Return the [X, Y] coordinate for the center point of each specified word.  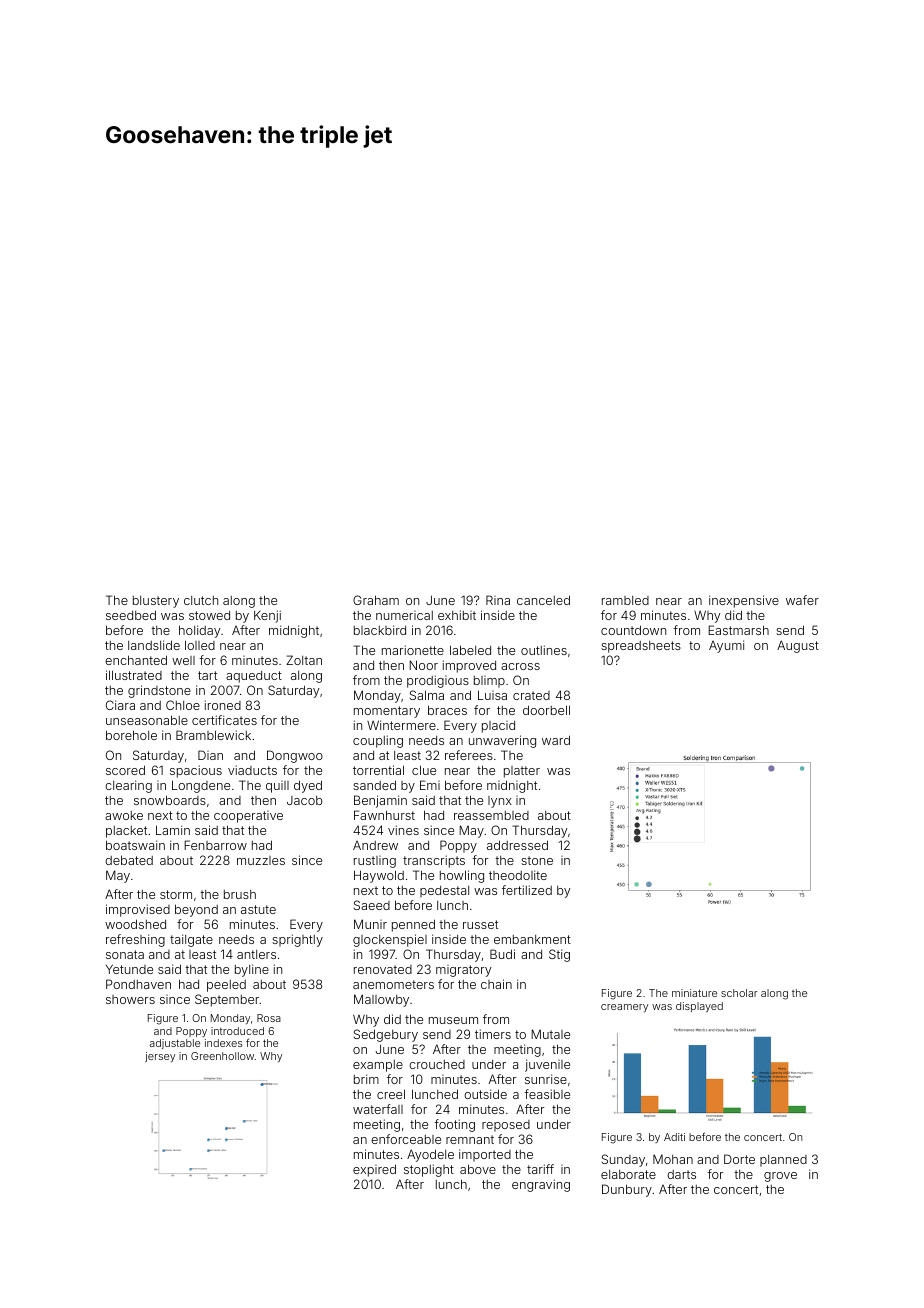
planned [783, 1161]
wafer [802, 600]
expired [374, 1170]
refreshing [135, 940]
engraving [541, 1185]
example [378, 1066]
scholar [739, 993]
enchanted [136, 660]
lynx [500, 802]
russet [480, 924]
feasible [547, 1094]
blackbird [380, 630]
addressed [517, 845]
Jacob [304, 800]
